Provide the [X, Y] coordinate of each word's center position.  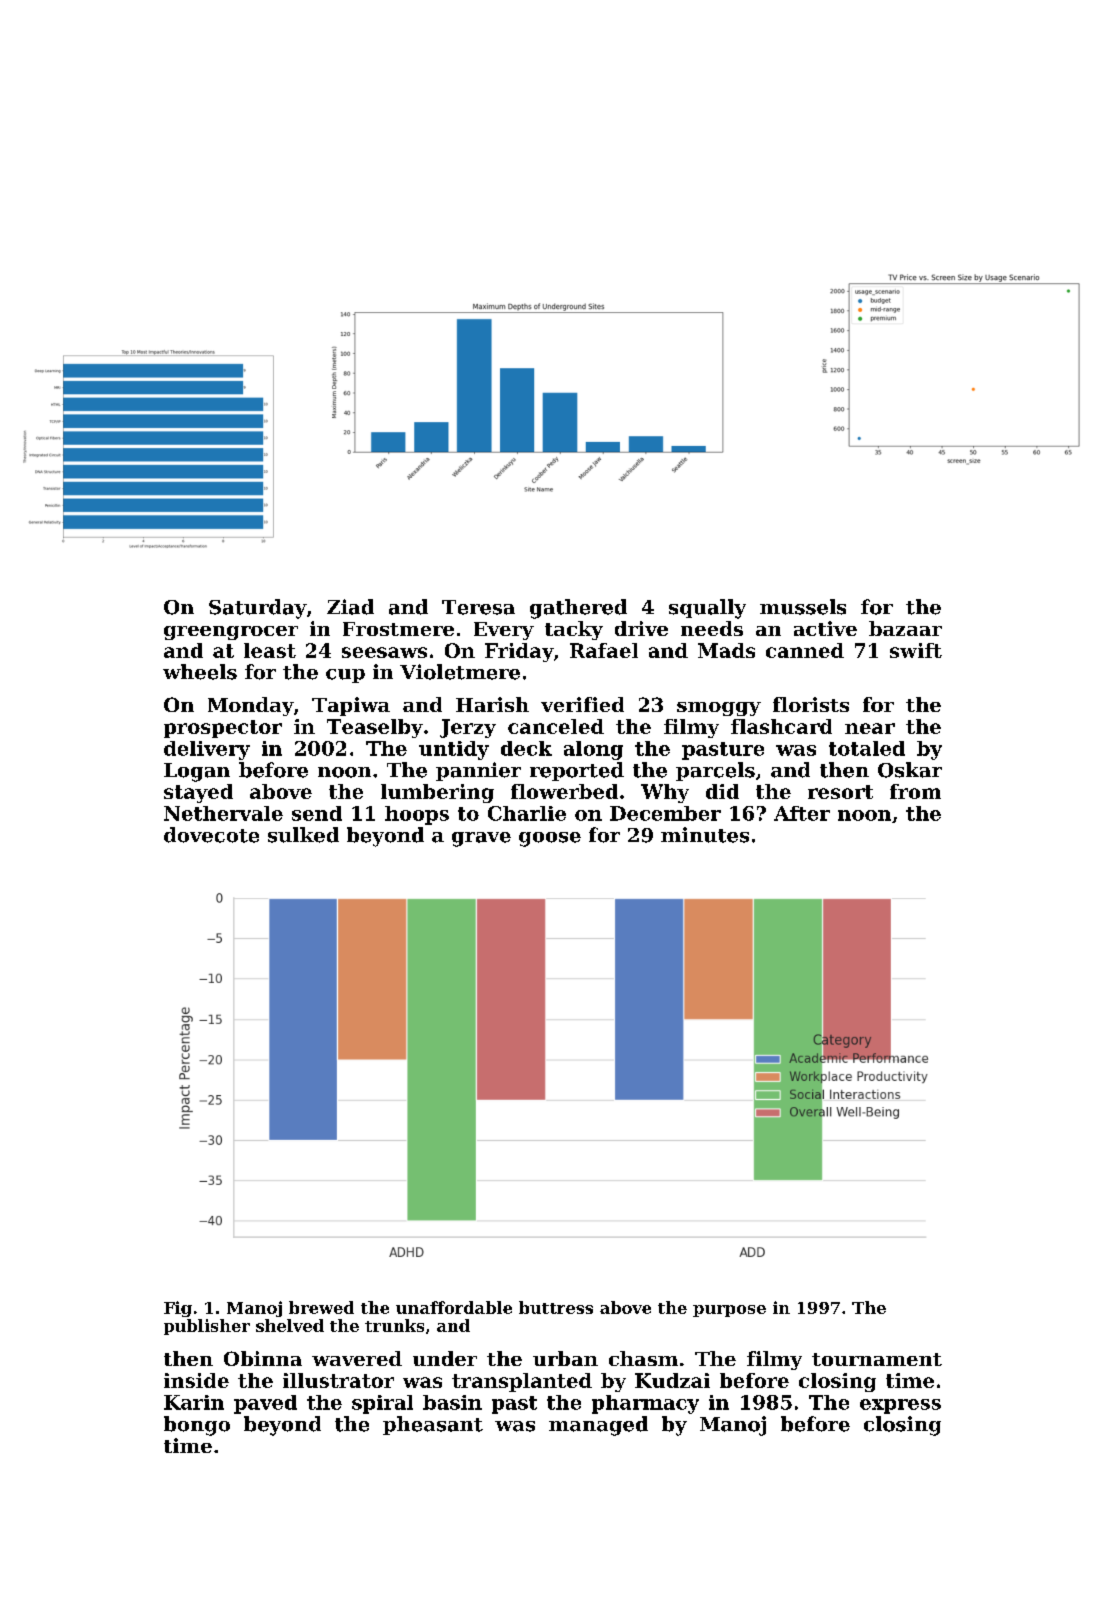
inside [196, 1380]
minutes [705, 835]
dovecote [211, 835]
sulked [303, 835]
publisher [207, 1327]
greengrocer [231, 633]
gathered [578, 609]
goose [550, 839]
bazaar [905, 628]
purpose [729, 1311]
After [802, 813]
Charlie [527, 813]
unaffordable [454, 1307]
